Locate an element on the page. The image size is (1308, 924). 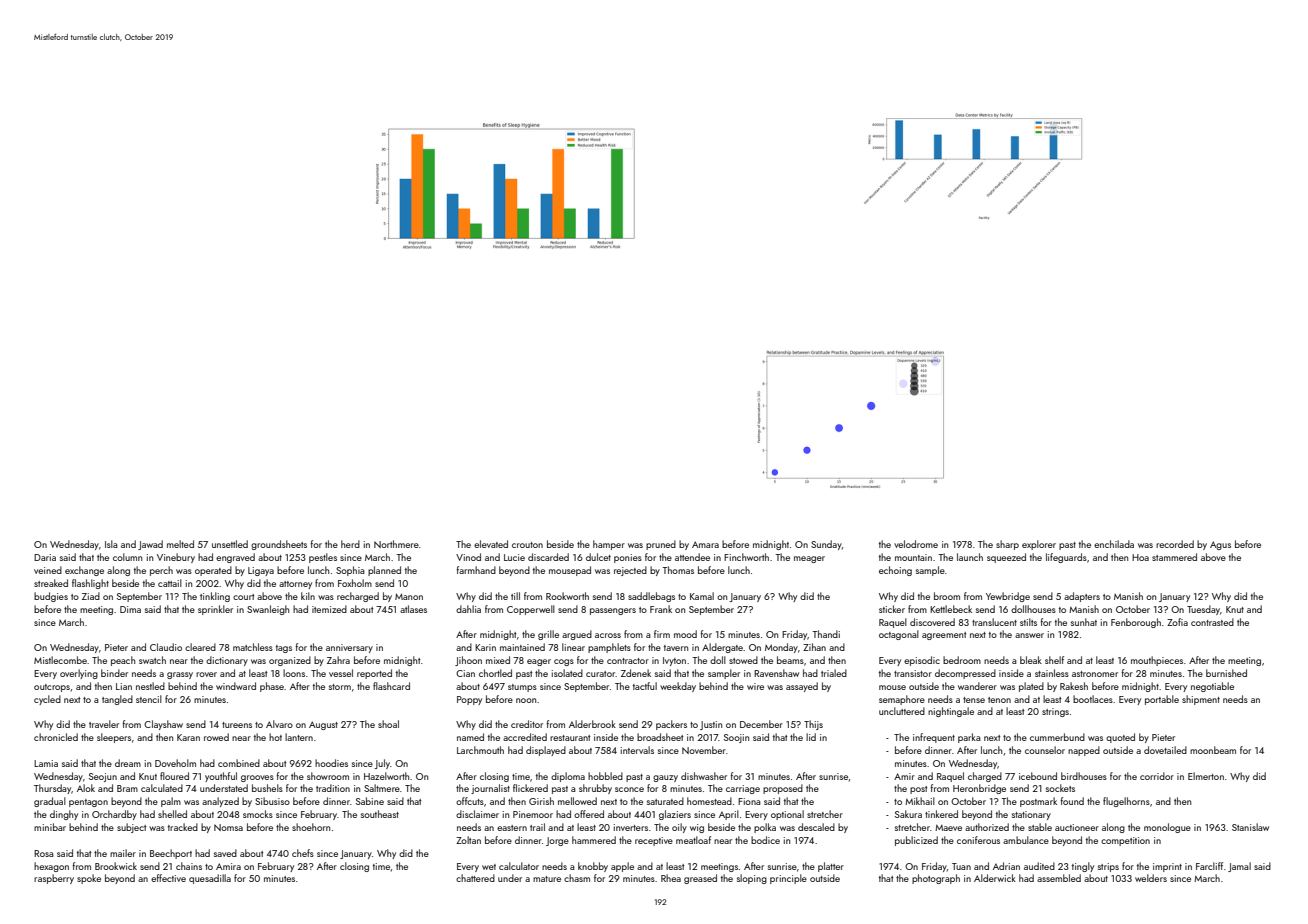
velodrome is located at coordinates (916, 544).
